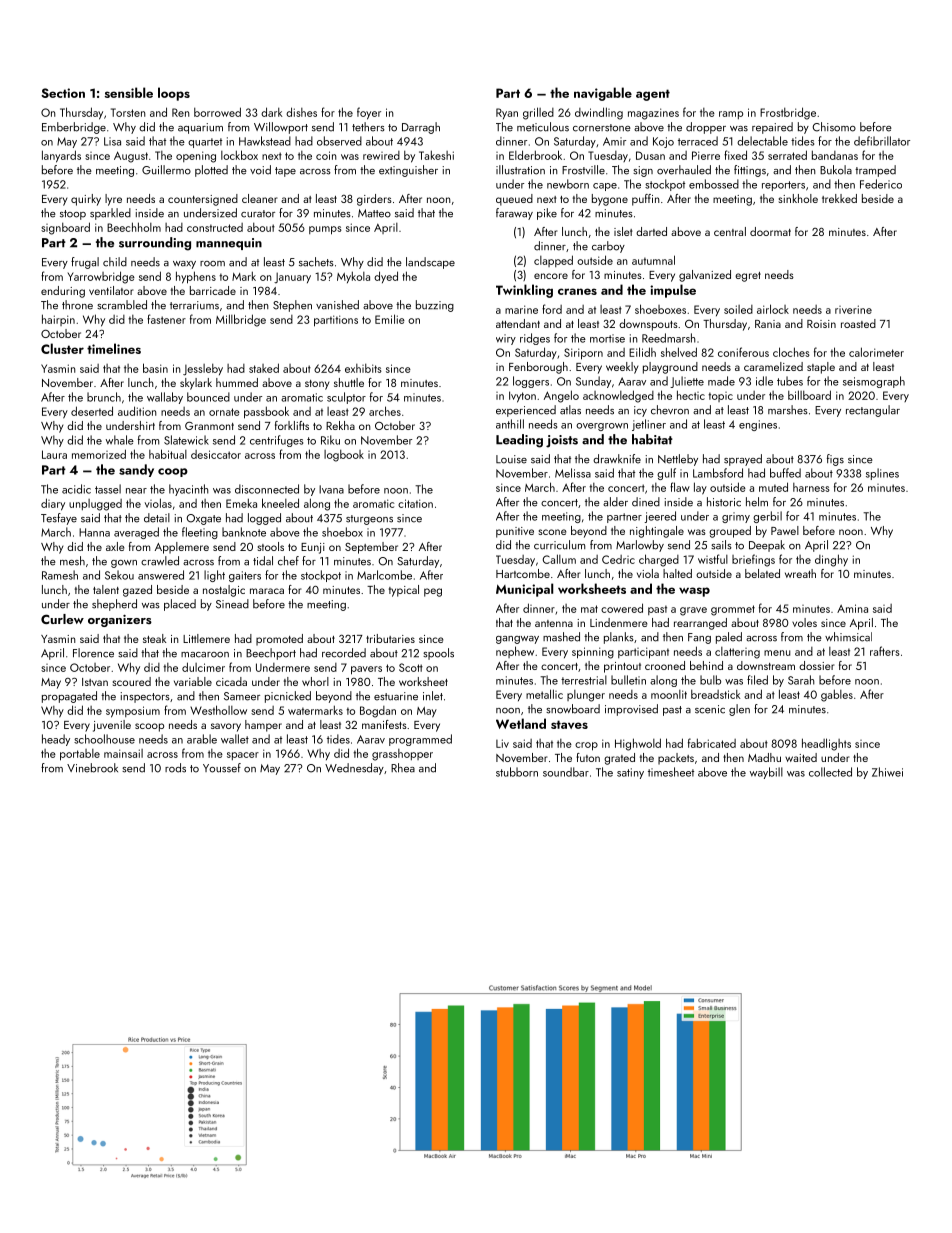  I want to click on egret, so click(748, 277).
